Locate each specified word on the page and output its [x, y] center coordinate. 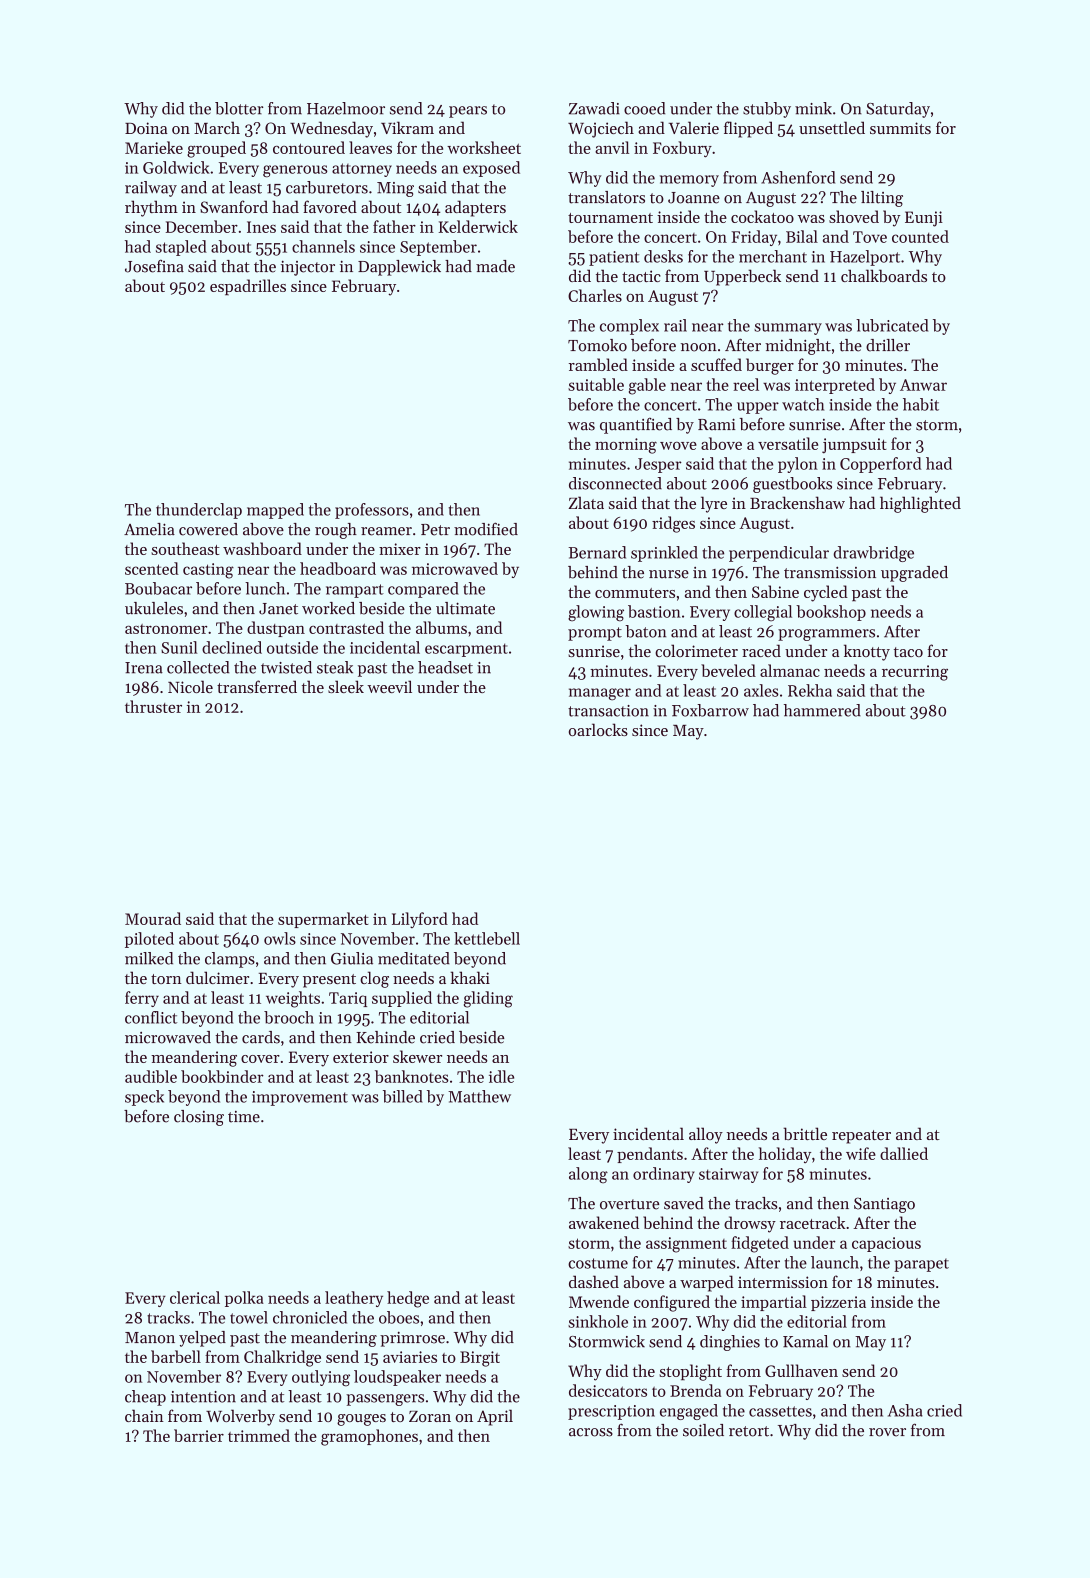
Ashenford [798, 177]
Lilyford [420, 920]
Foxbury [682, 149]
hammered [822, 710]
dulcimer [217, 977]
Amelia [149, 529]
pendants [650, 1155]
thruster [153, 706]
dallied [904, 1153]
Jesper [658, 465]
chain [144, 1415]
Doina [146, 128]
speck [144, 1098]
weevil [389, 686]
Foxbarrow [710, 710]
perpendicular [779, 554]
